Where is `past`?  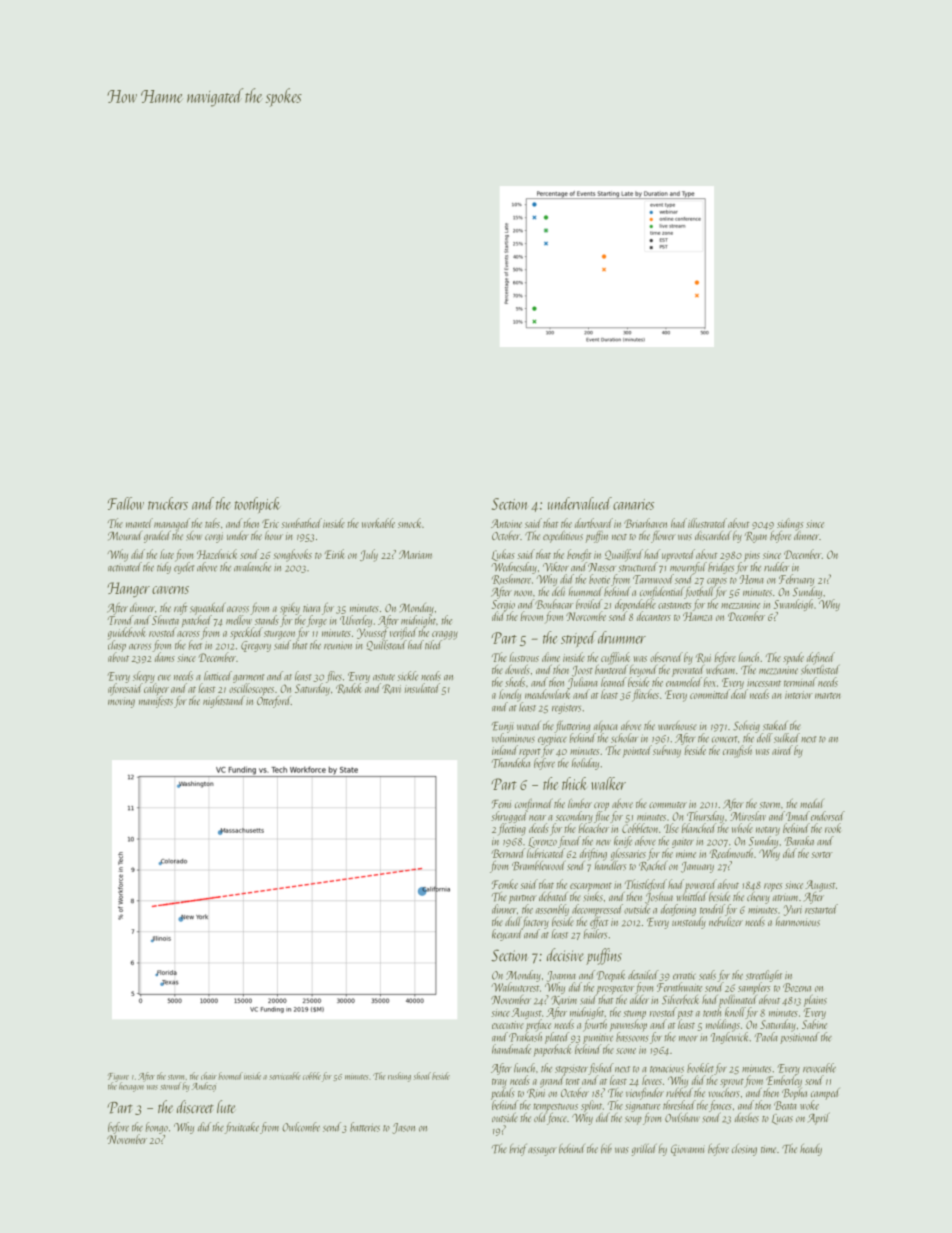 past is located at coordinates (685, 1015).
